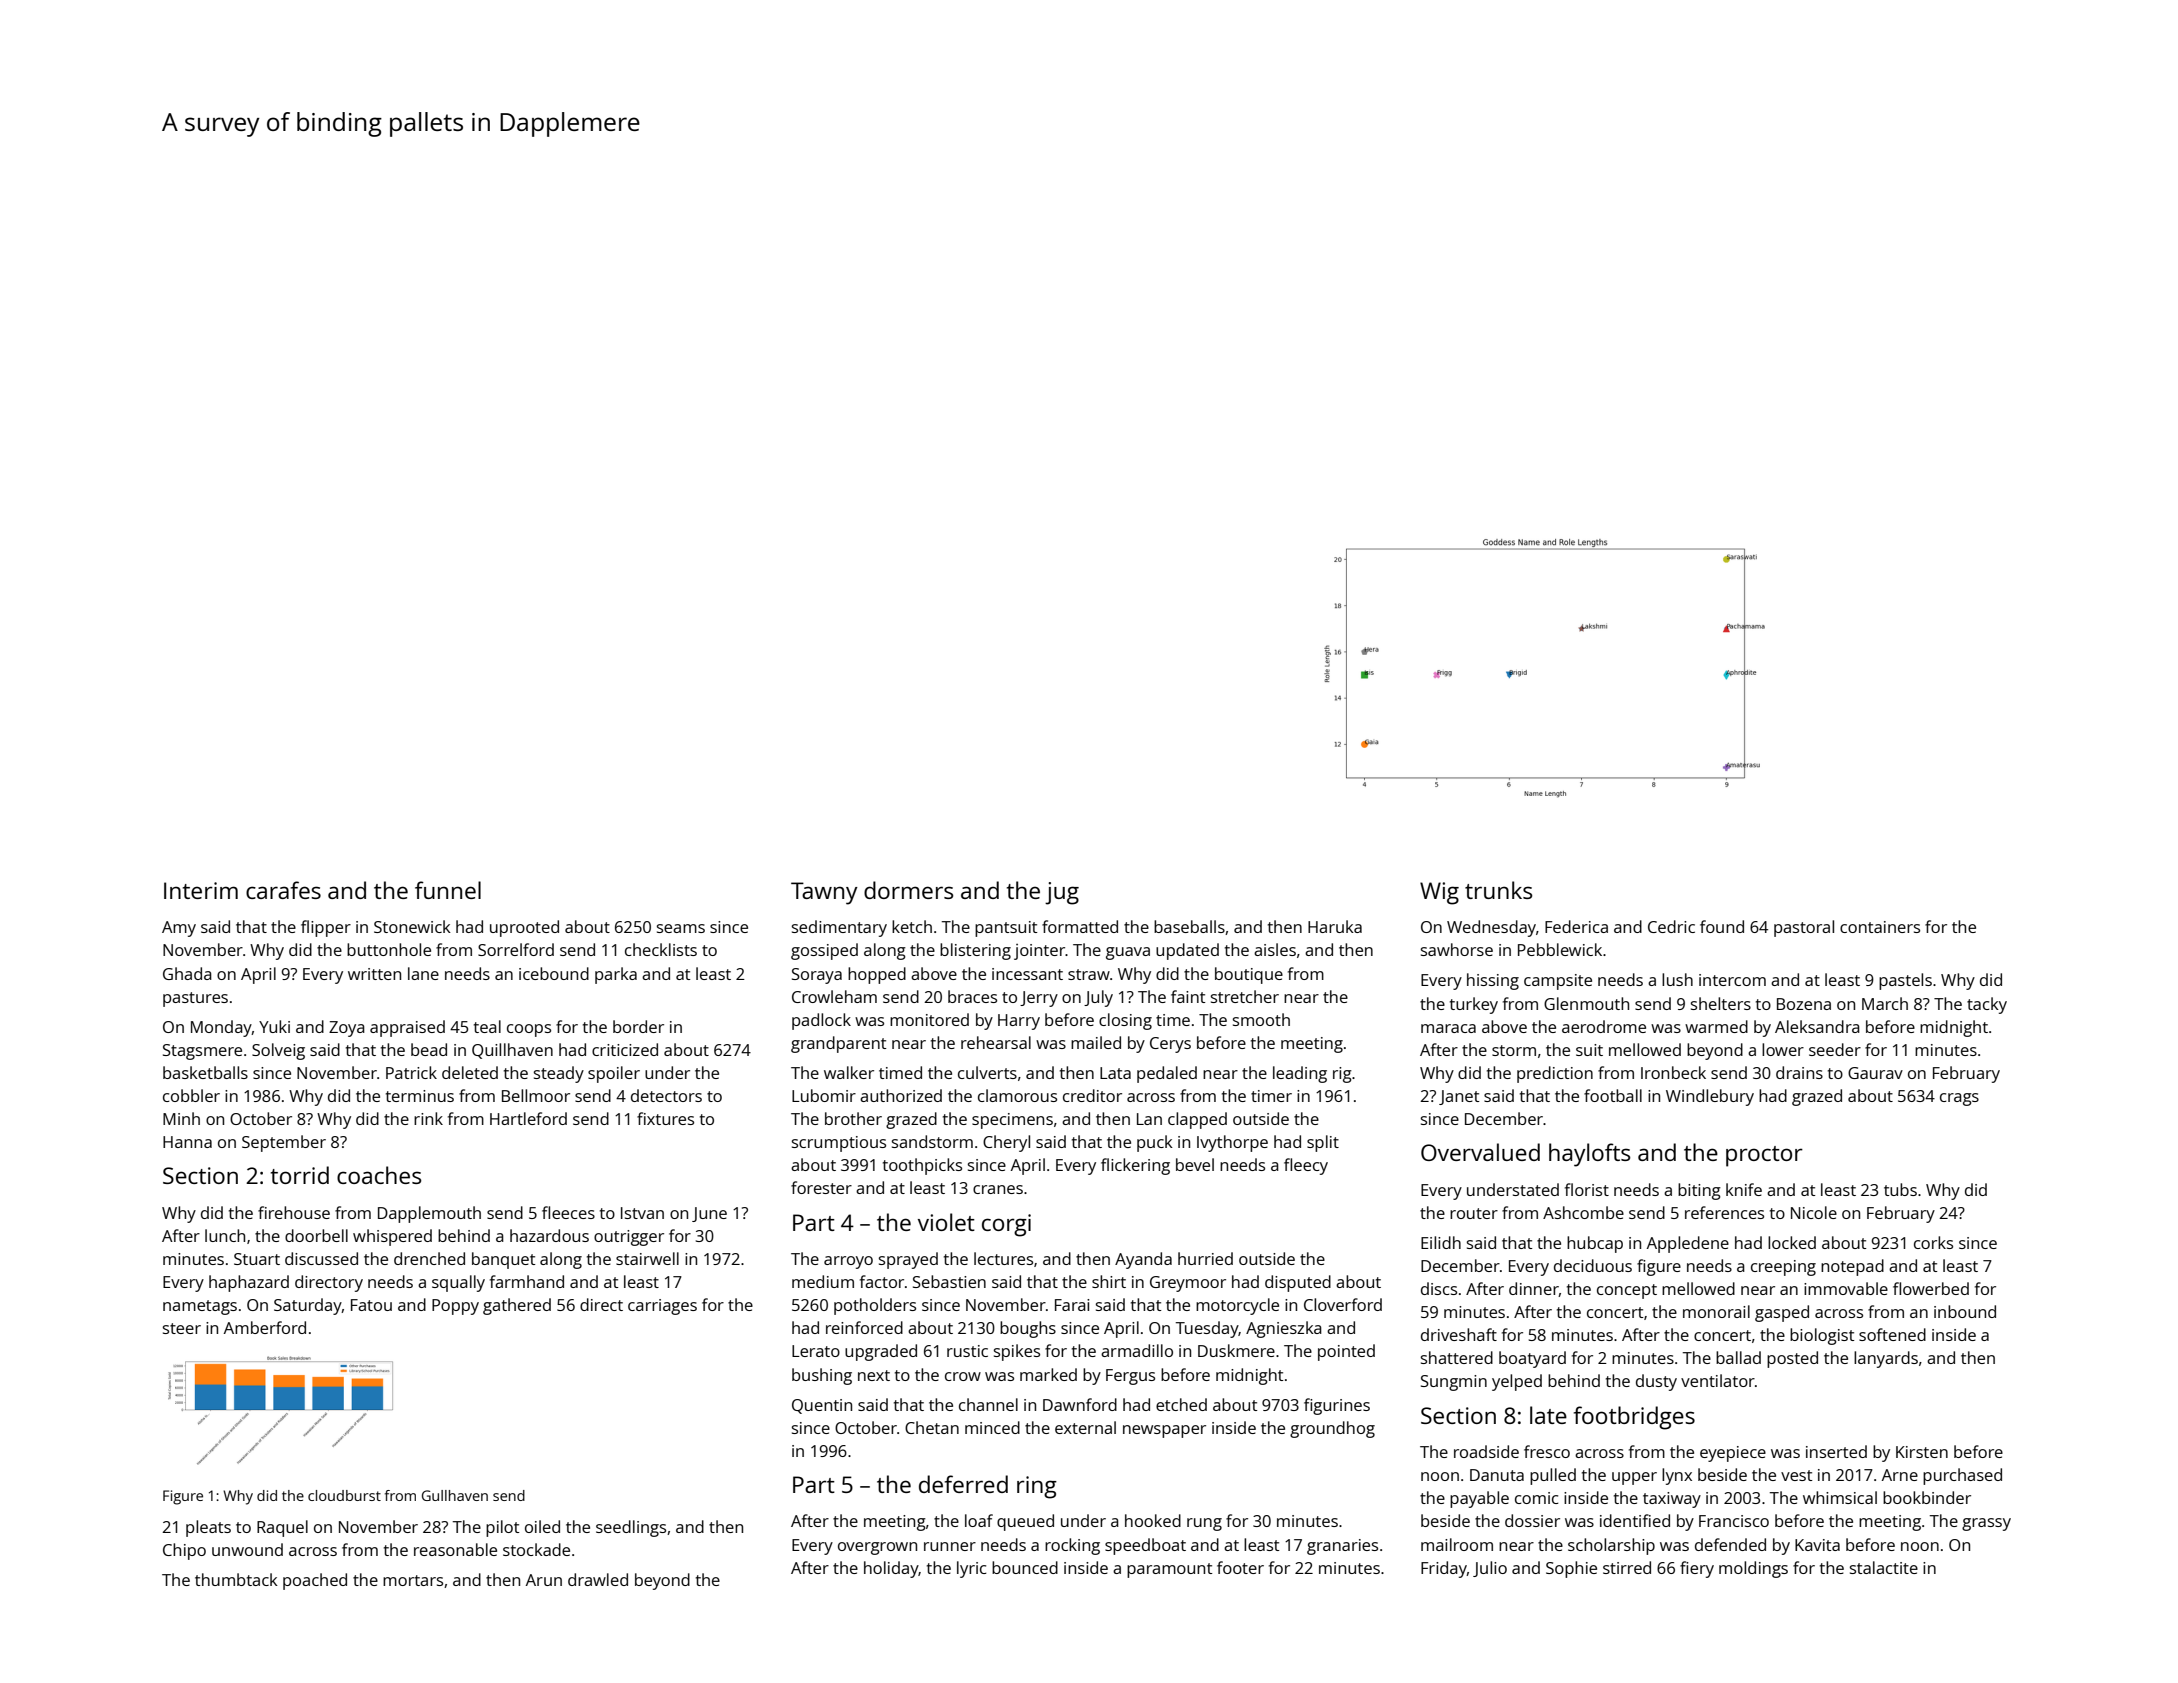 The height and width of the document is (1683, 2178). I want to click on pedaled, so click(1167, 1074).
